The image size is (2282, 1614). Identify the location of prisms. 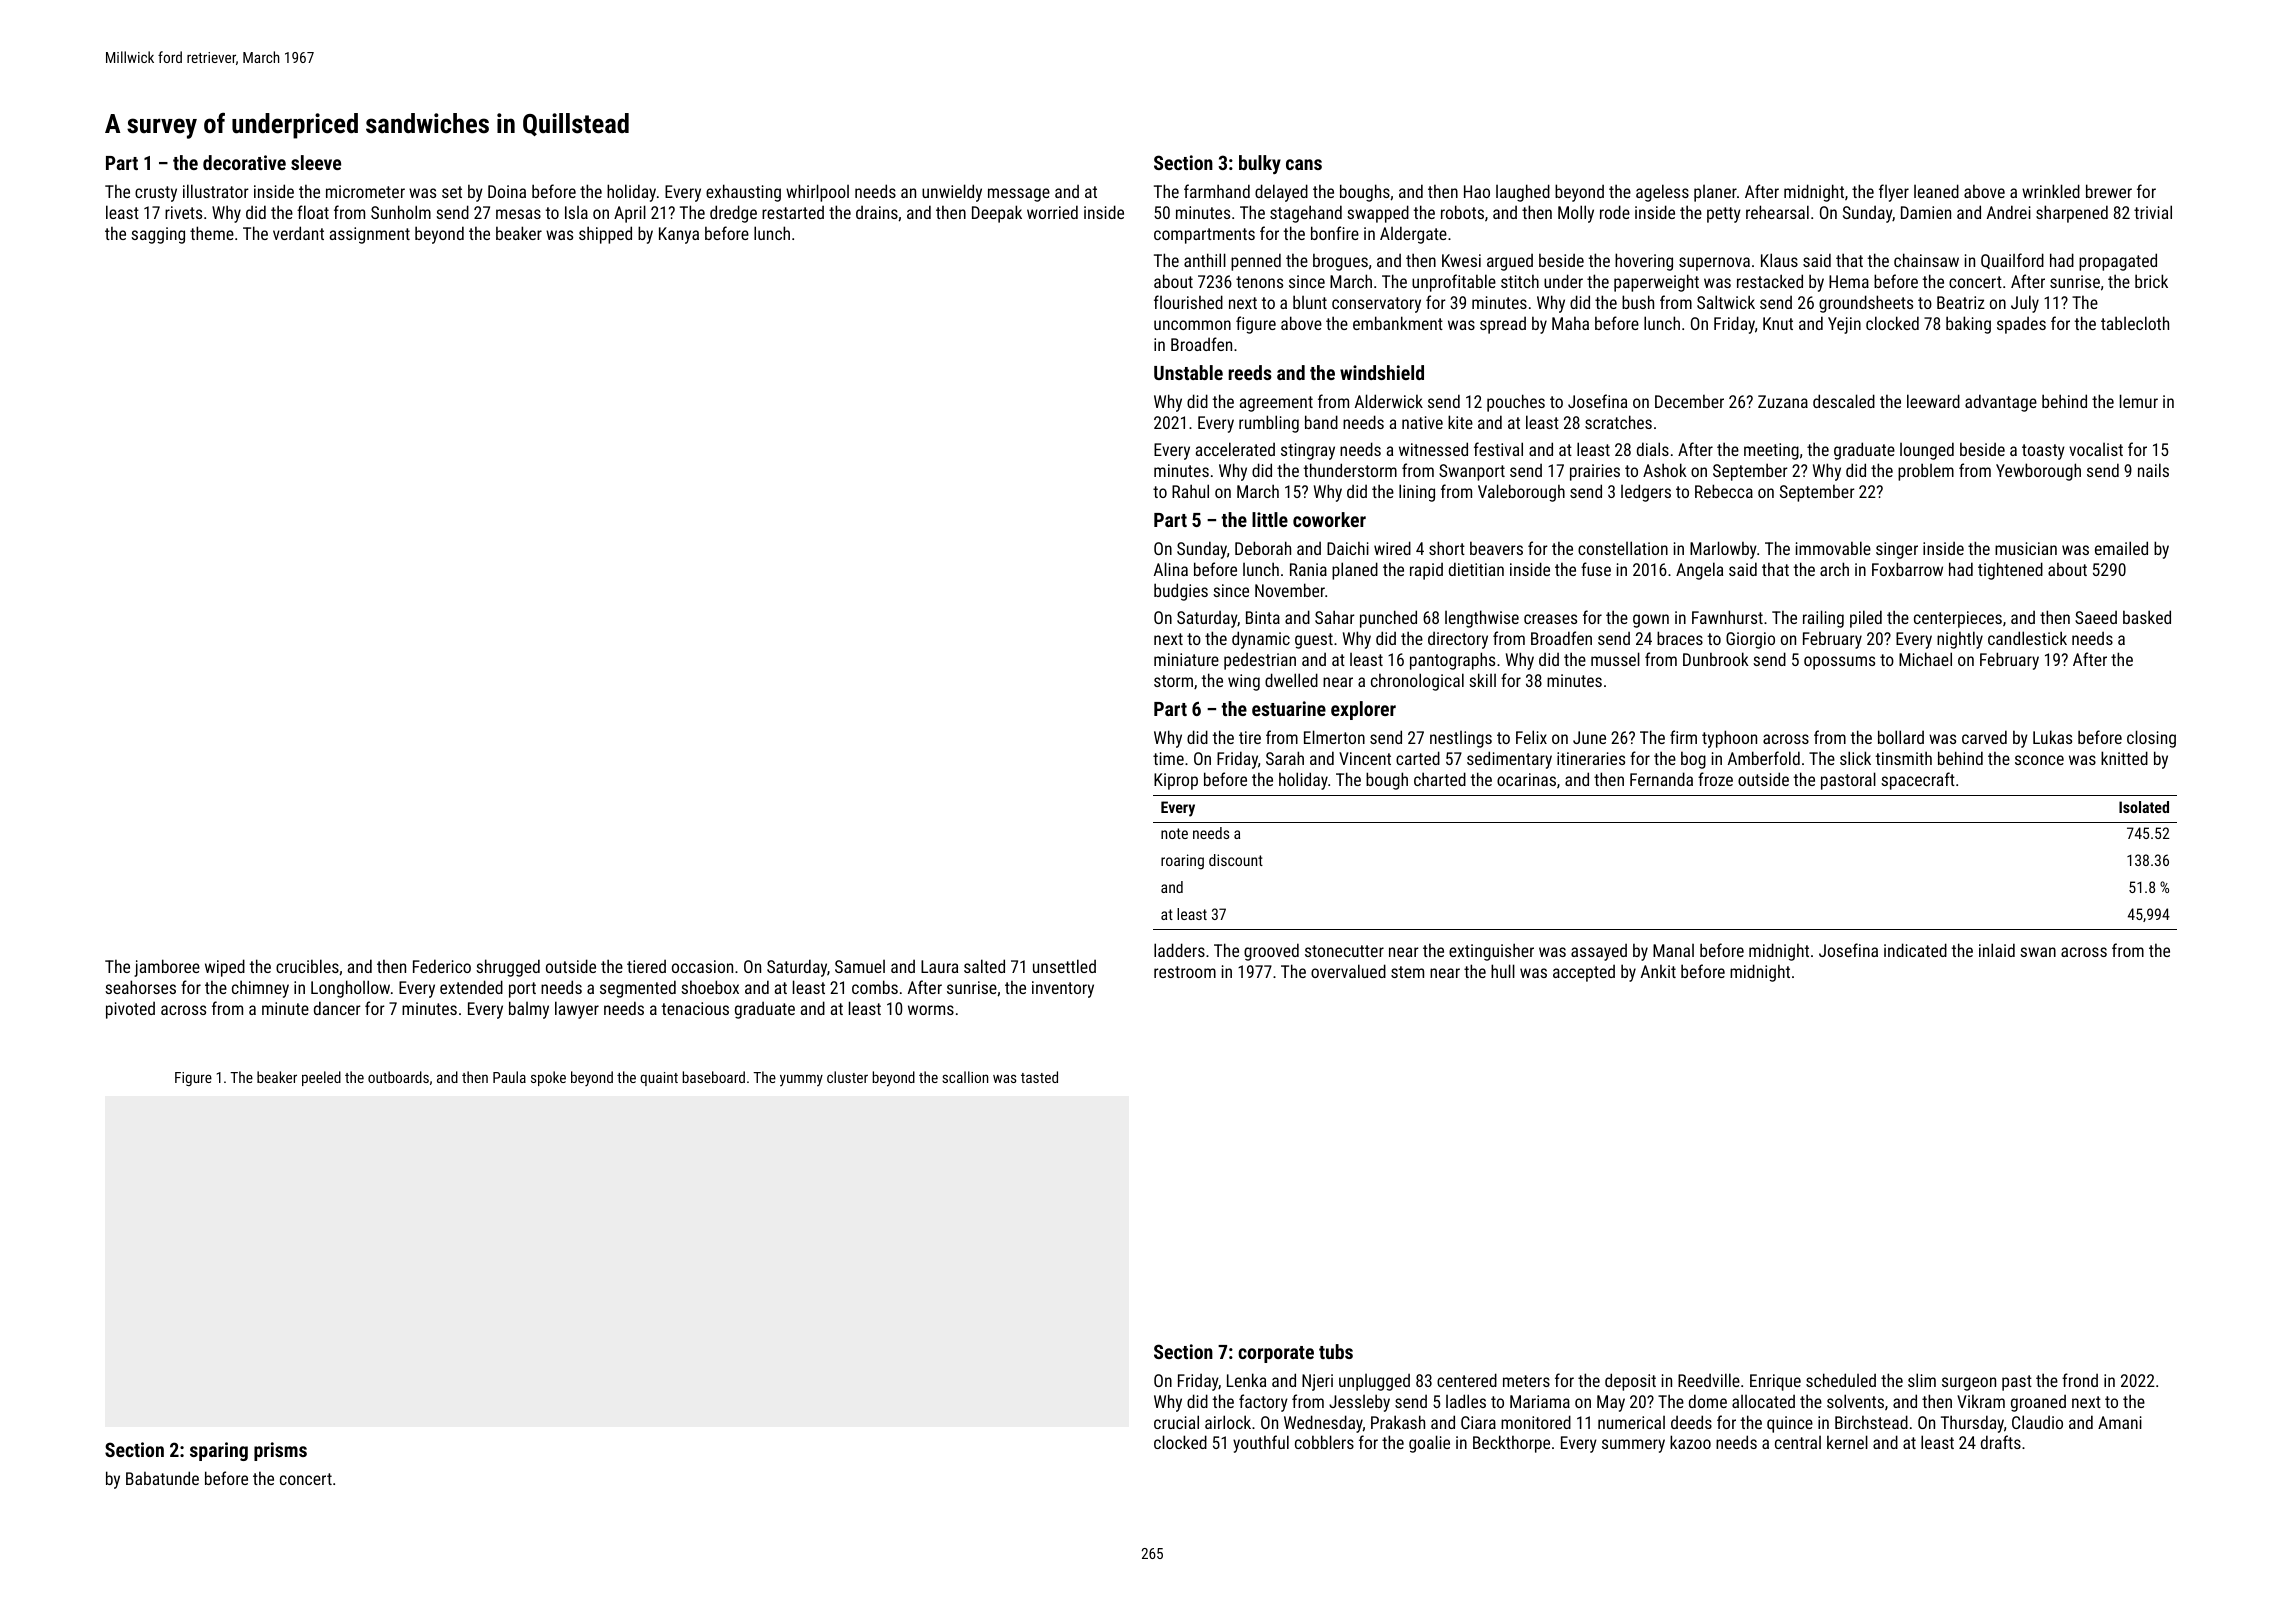
(280, 1451).
